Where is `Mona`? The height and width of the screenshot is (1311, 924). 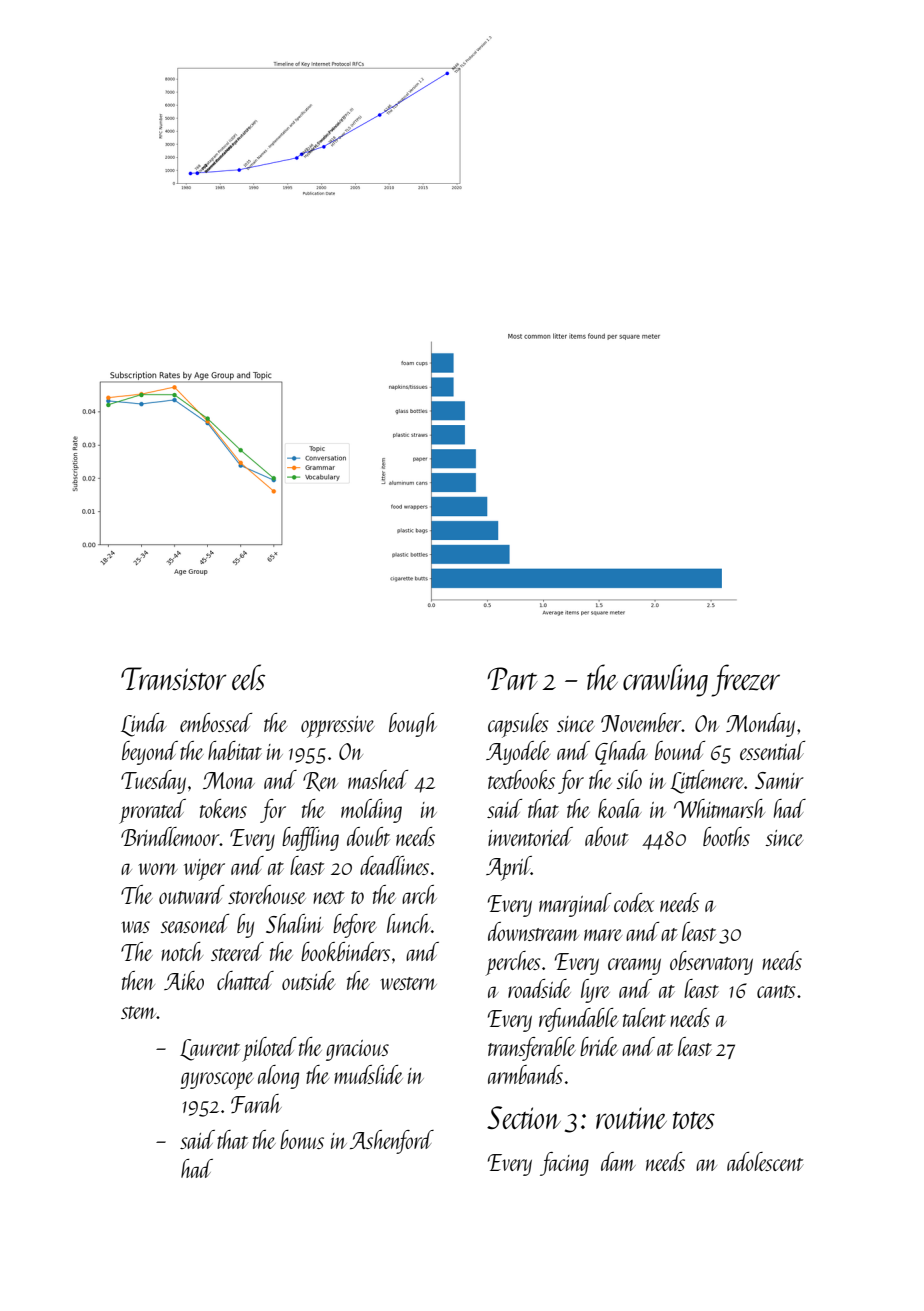
Mona is located at coordinates (229, 780).
